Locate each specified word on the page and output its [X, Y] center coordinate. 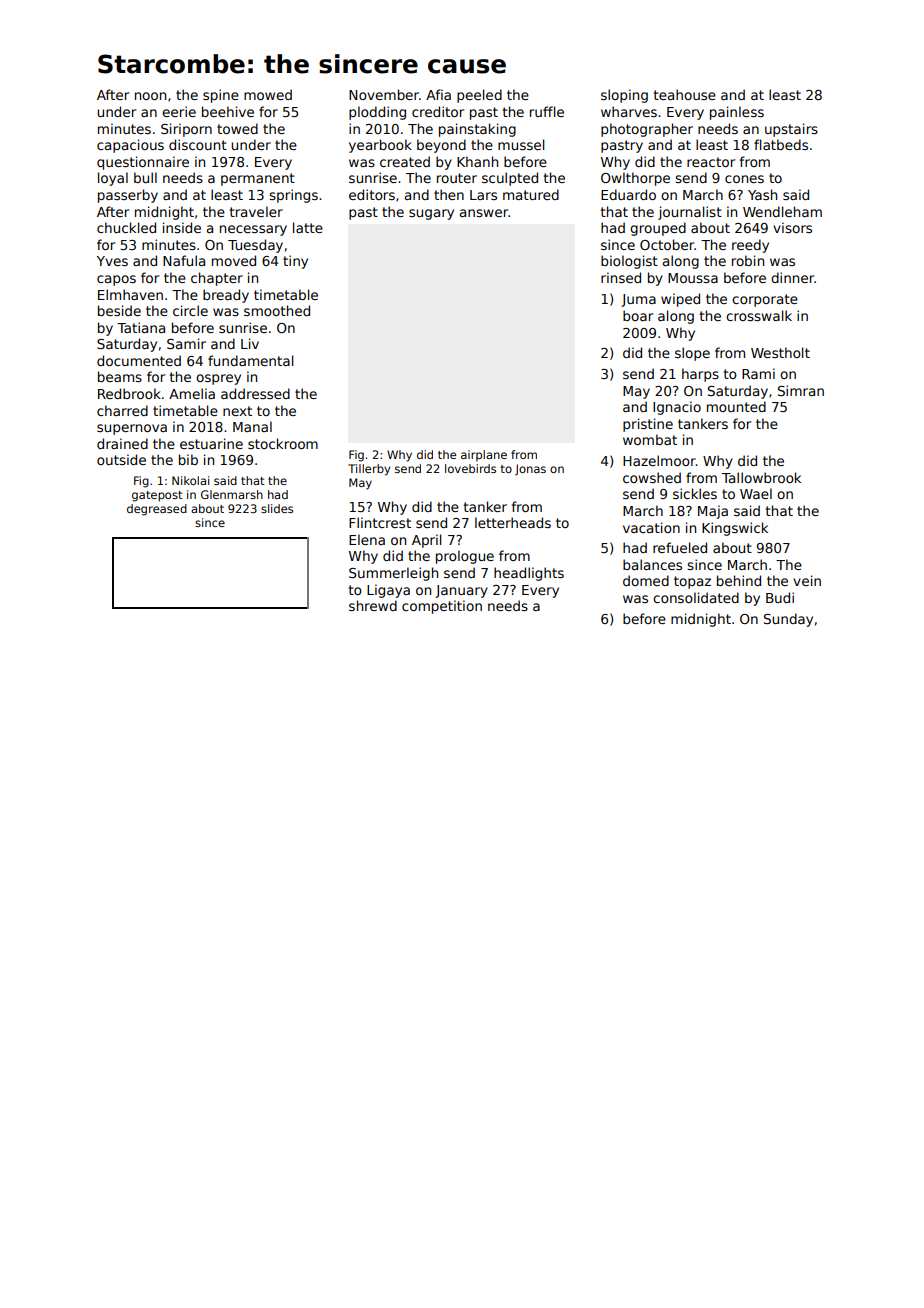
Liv [250, 343]
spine [221, 96]
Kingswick [735, 529]
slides [277, 508]
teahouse [685, 94]
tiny [295, 262]
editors [372, 194]
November [384, 94]
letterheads [513, 522]
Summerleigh [393, 574]
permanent [258, 179]
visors [792, 227]
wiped [680, 300]
